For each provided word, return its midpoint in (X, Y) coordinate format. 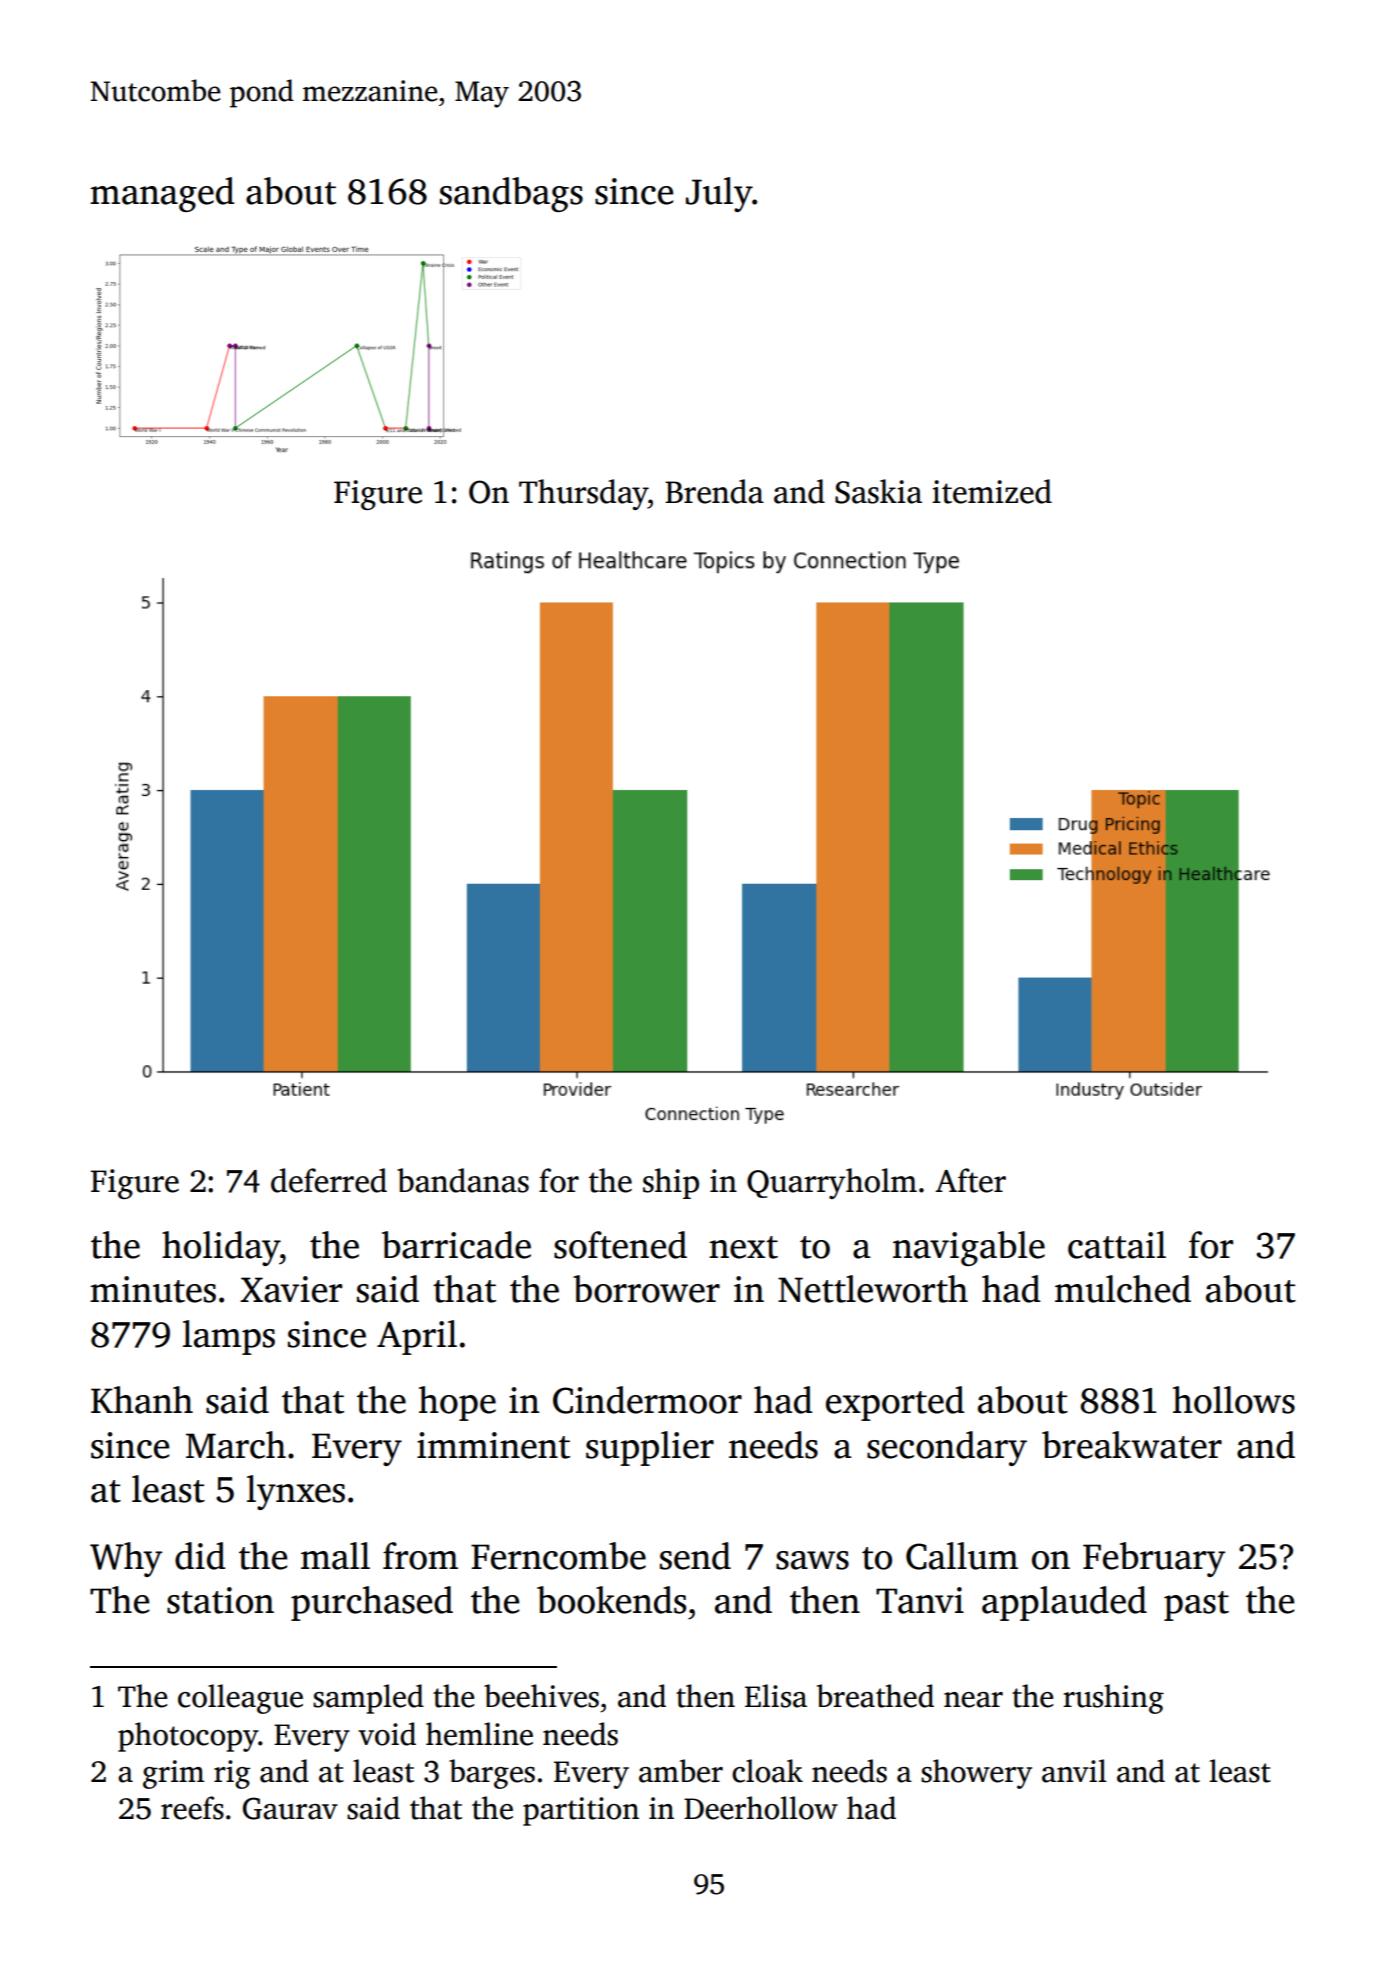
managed (162, 194)
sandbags (511, 194)
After (970, 1180)
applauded (1064, 1603)
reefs (192, 1808)
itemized (992, 491)
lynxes (296, 1492)
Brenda (714, 491)
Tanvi (920, 1600)
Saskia (878, 491)
